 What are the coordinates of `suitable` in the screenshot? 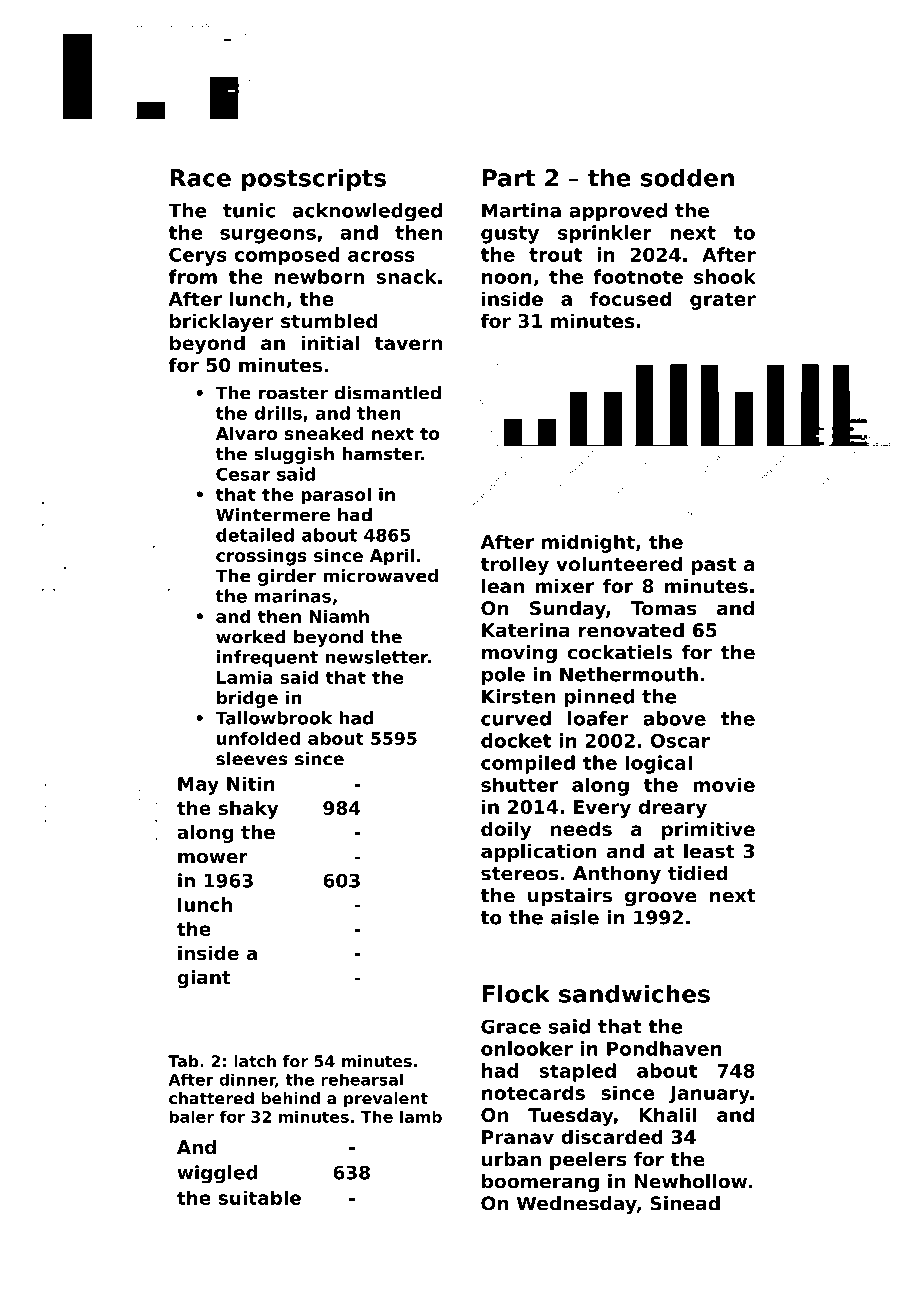 It's located at (259, 1197).
